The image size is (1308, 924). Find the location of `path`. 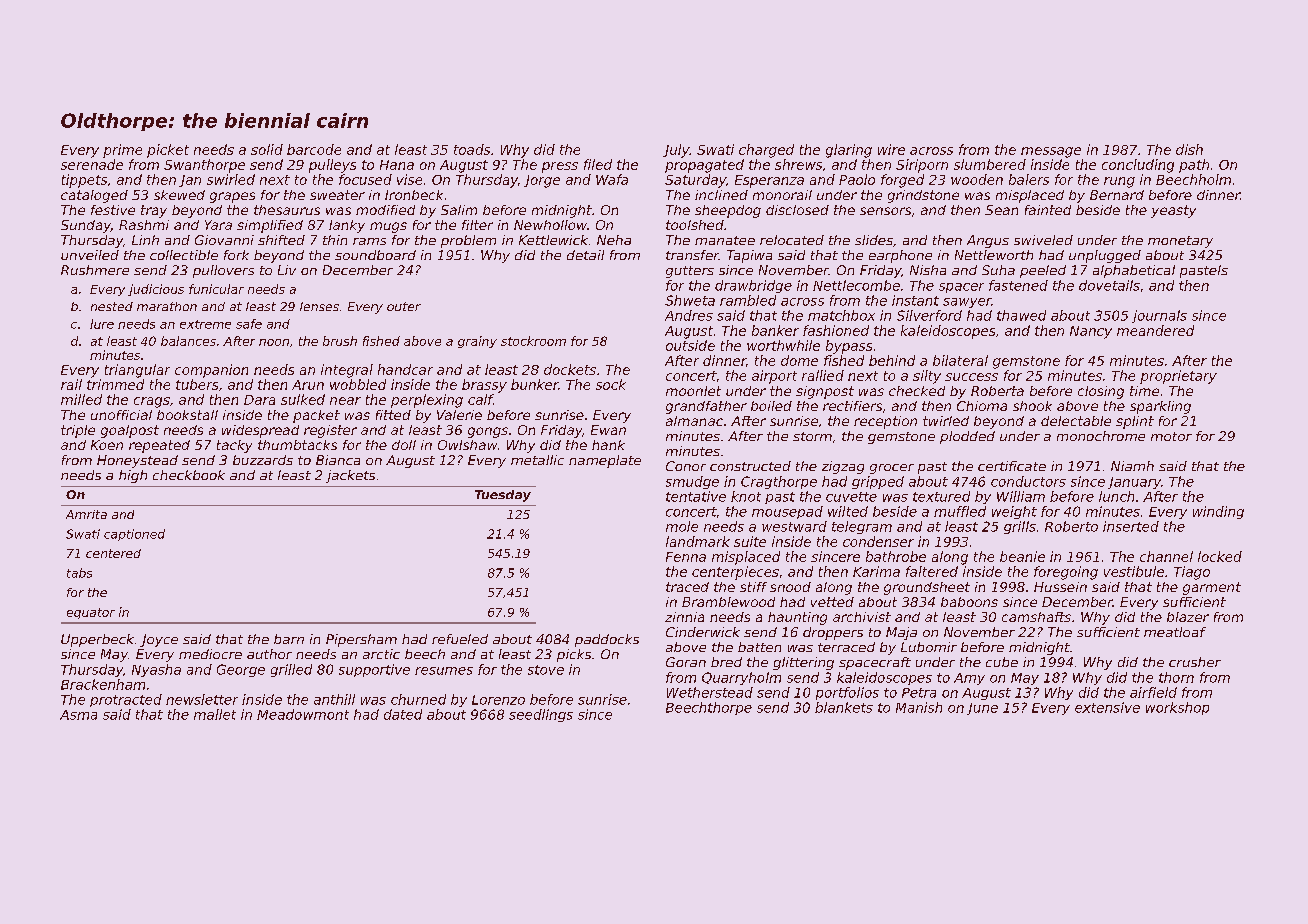

path is located at coordinates (1194, 166).
